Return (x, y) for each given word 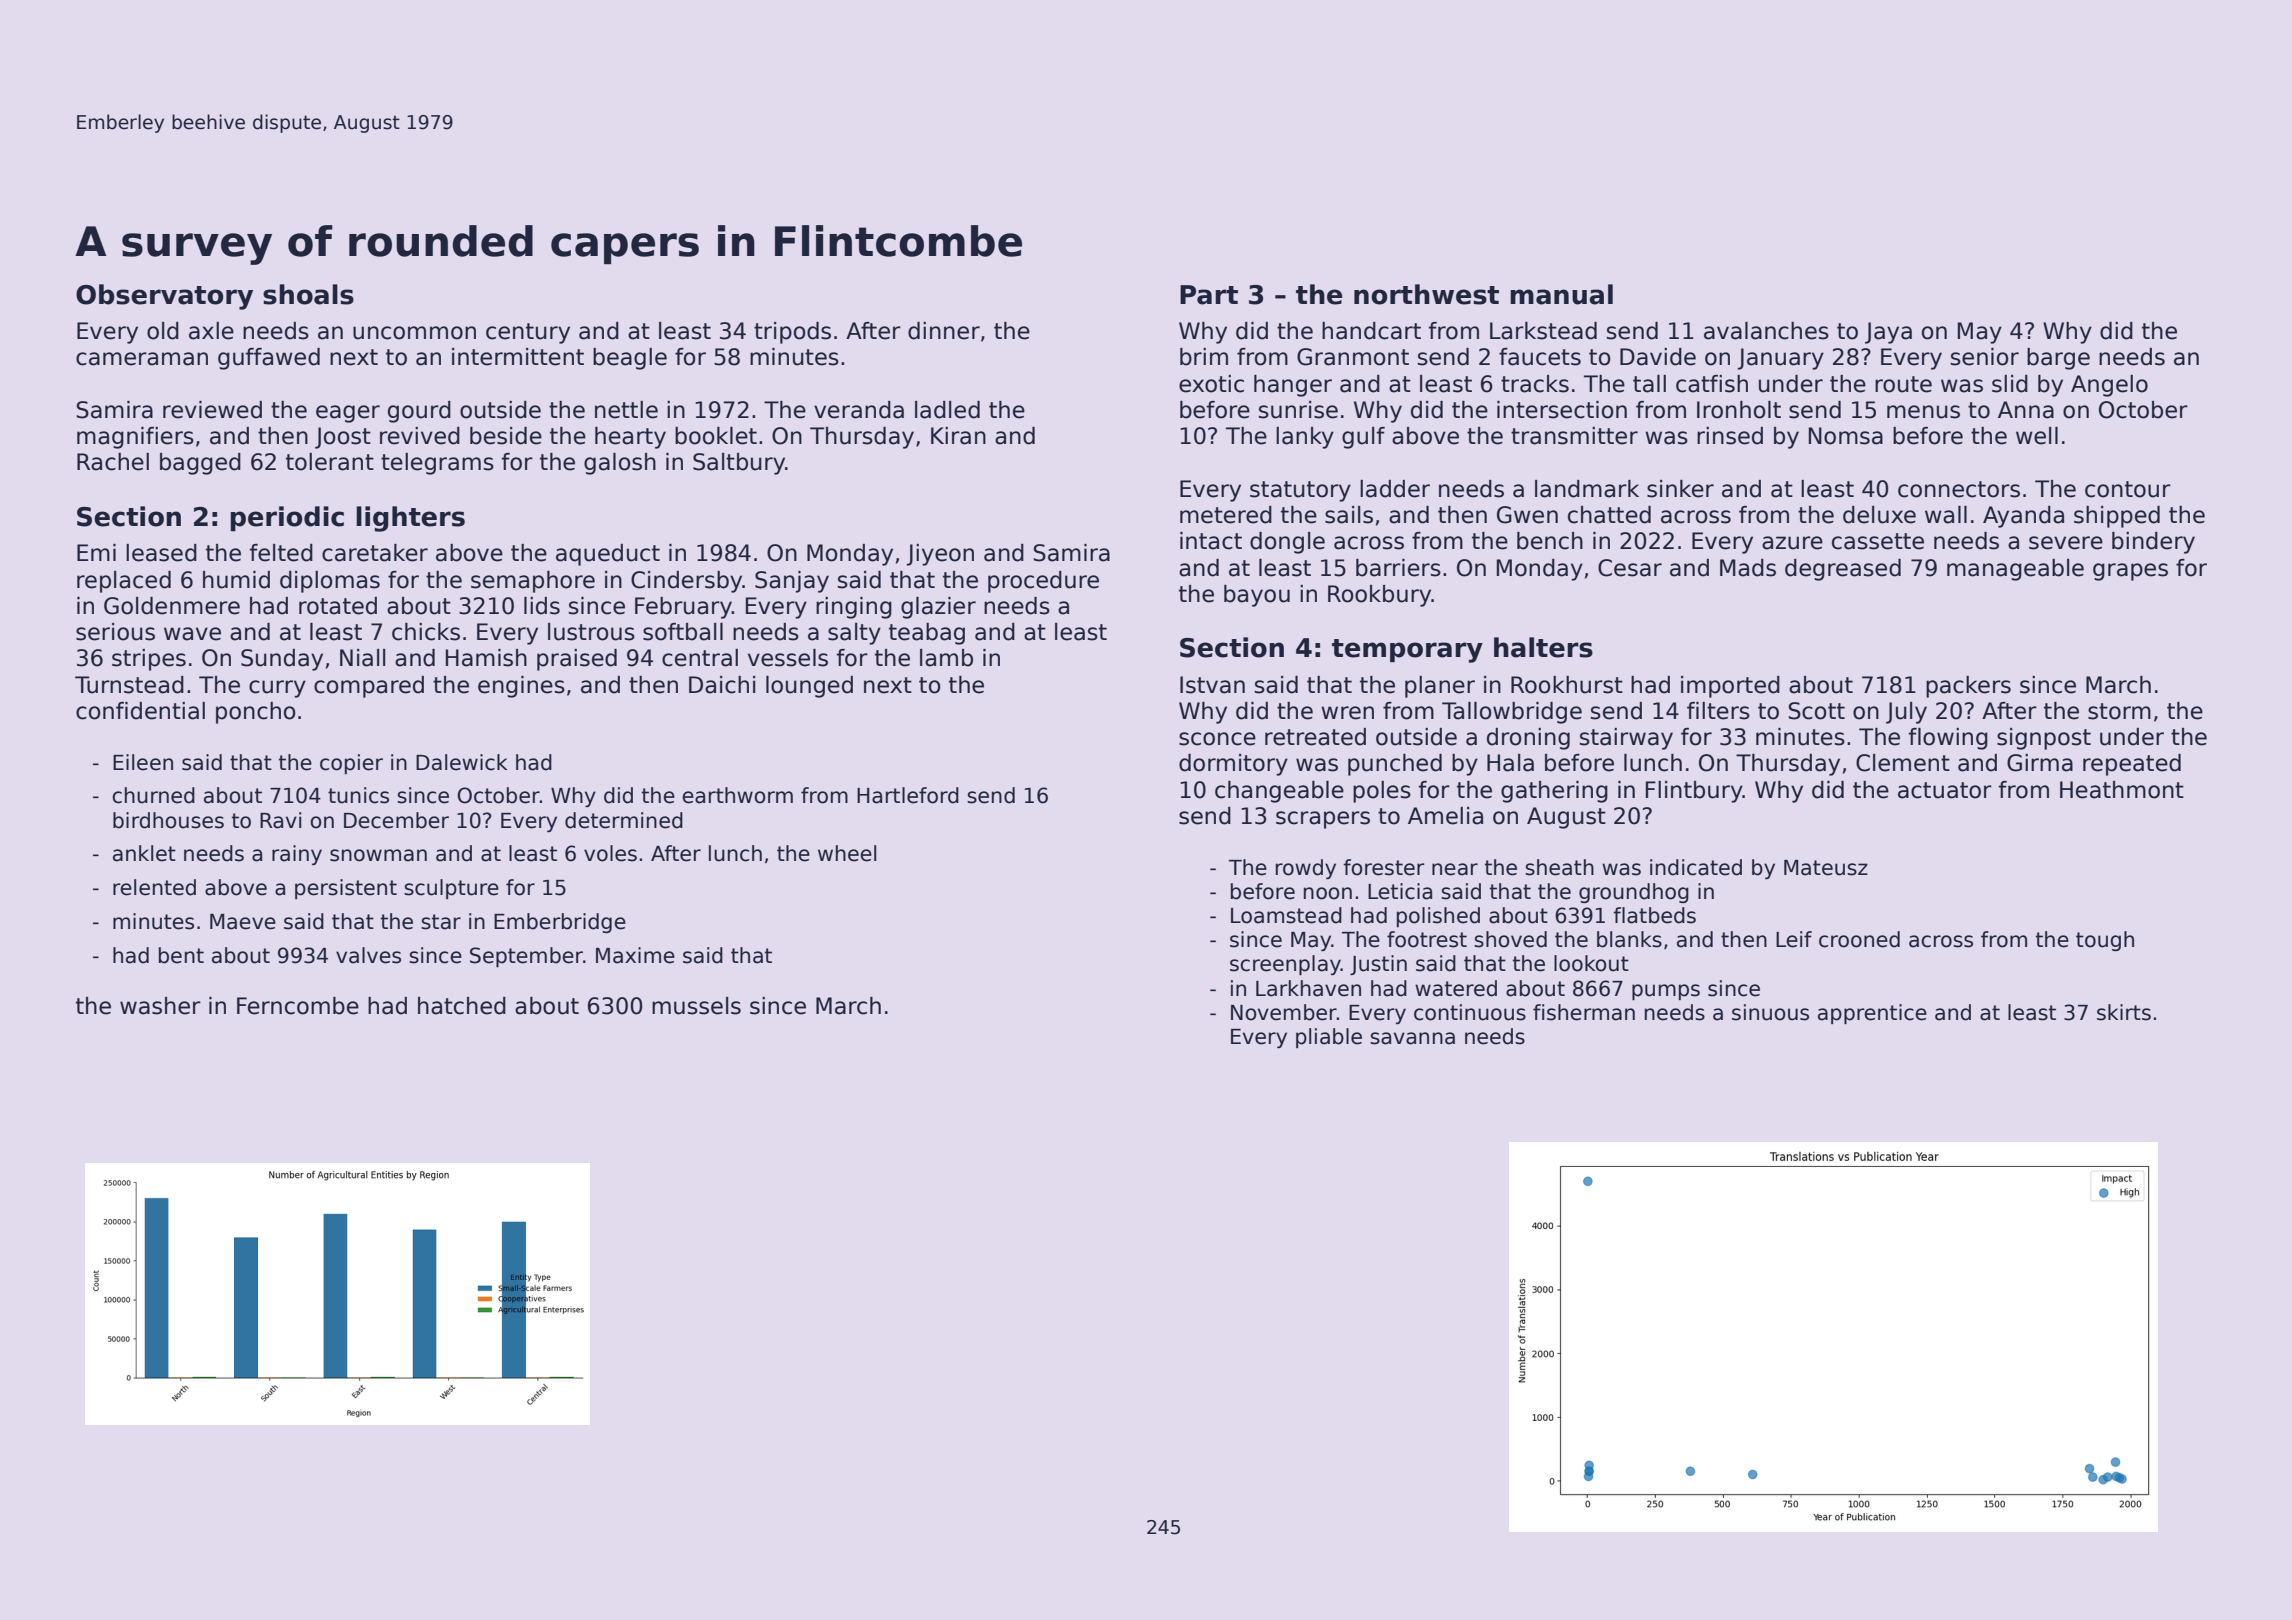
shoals (308, 294)
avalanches (1766, 331)
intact (1211, 541)
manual (1561, 294)
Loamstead (1286, 915)
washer (160, 1006)
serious (115, 632)
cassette (1878, 541)
